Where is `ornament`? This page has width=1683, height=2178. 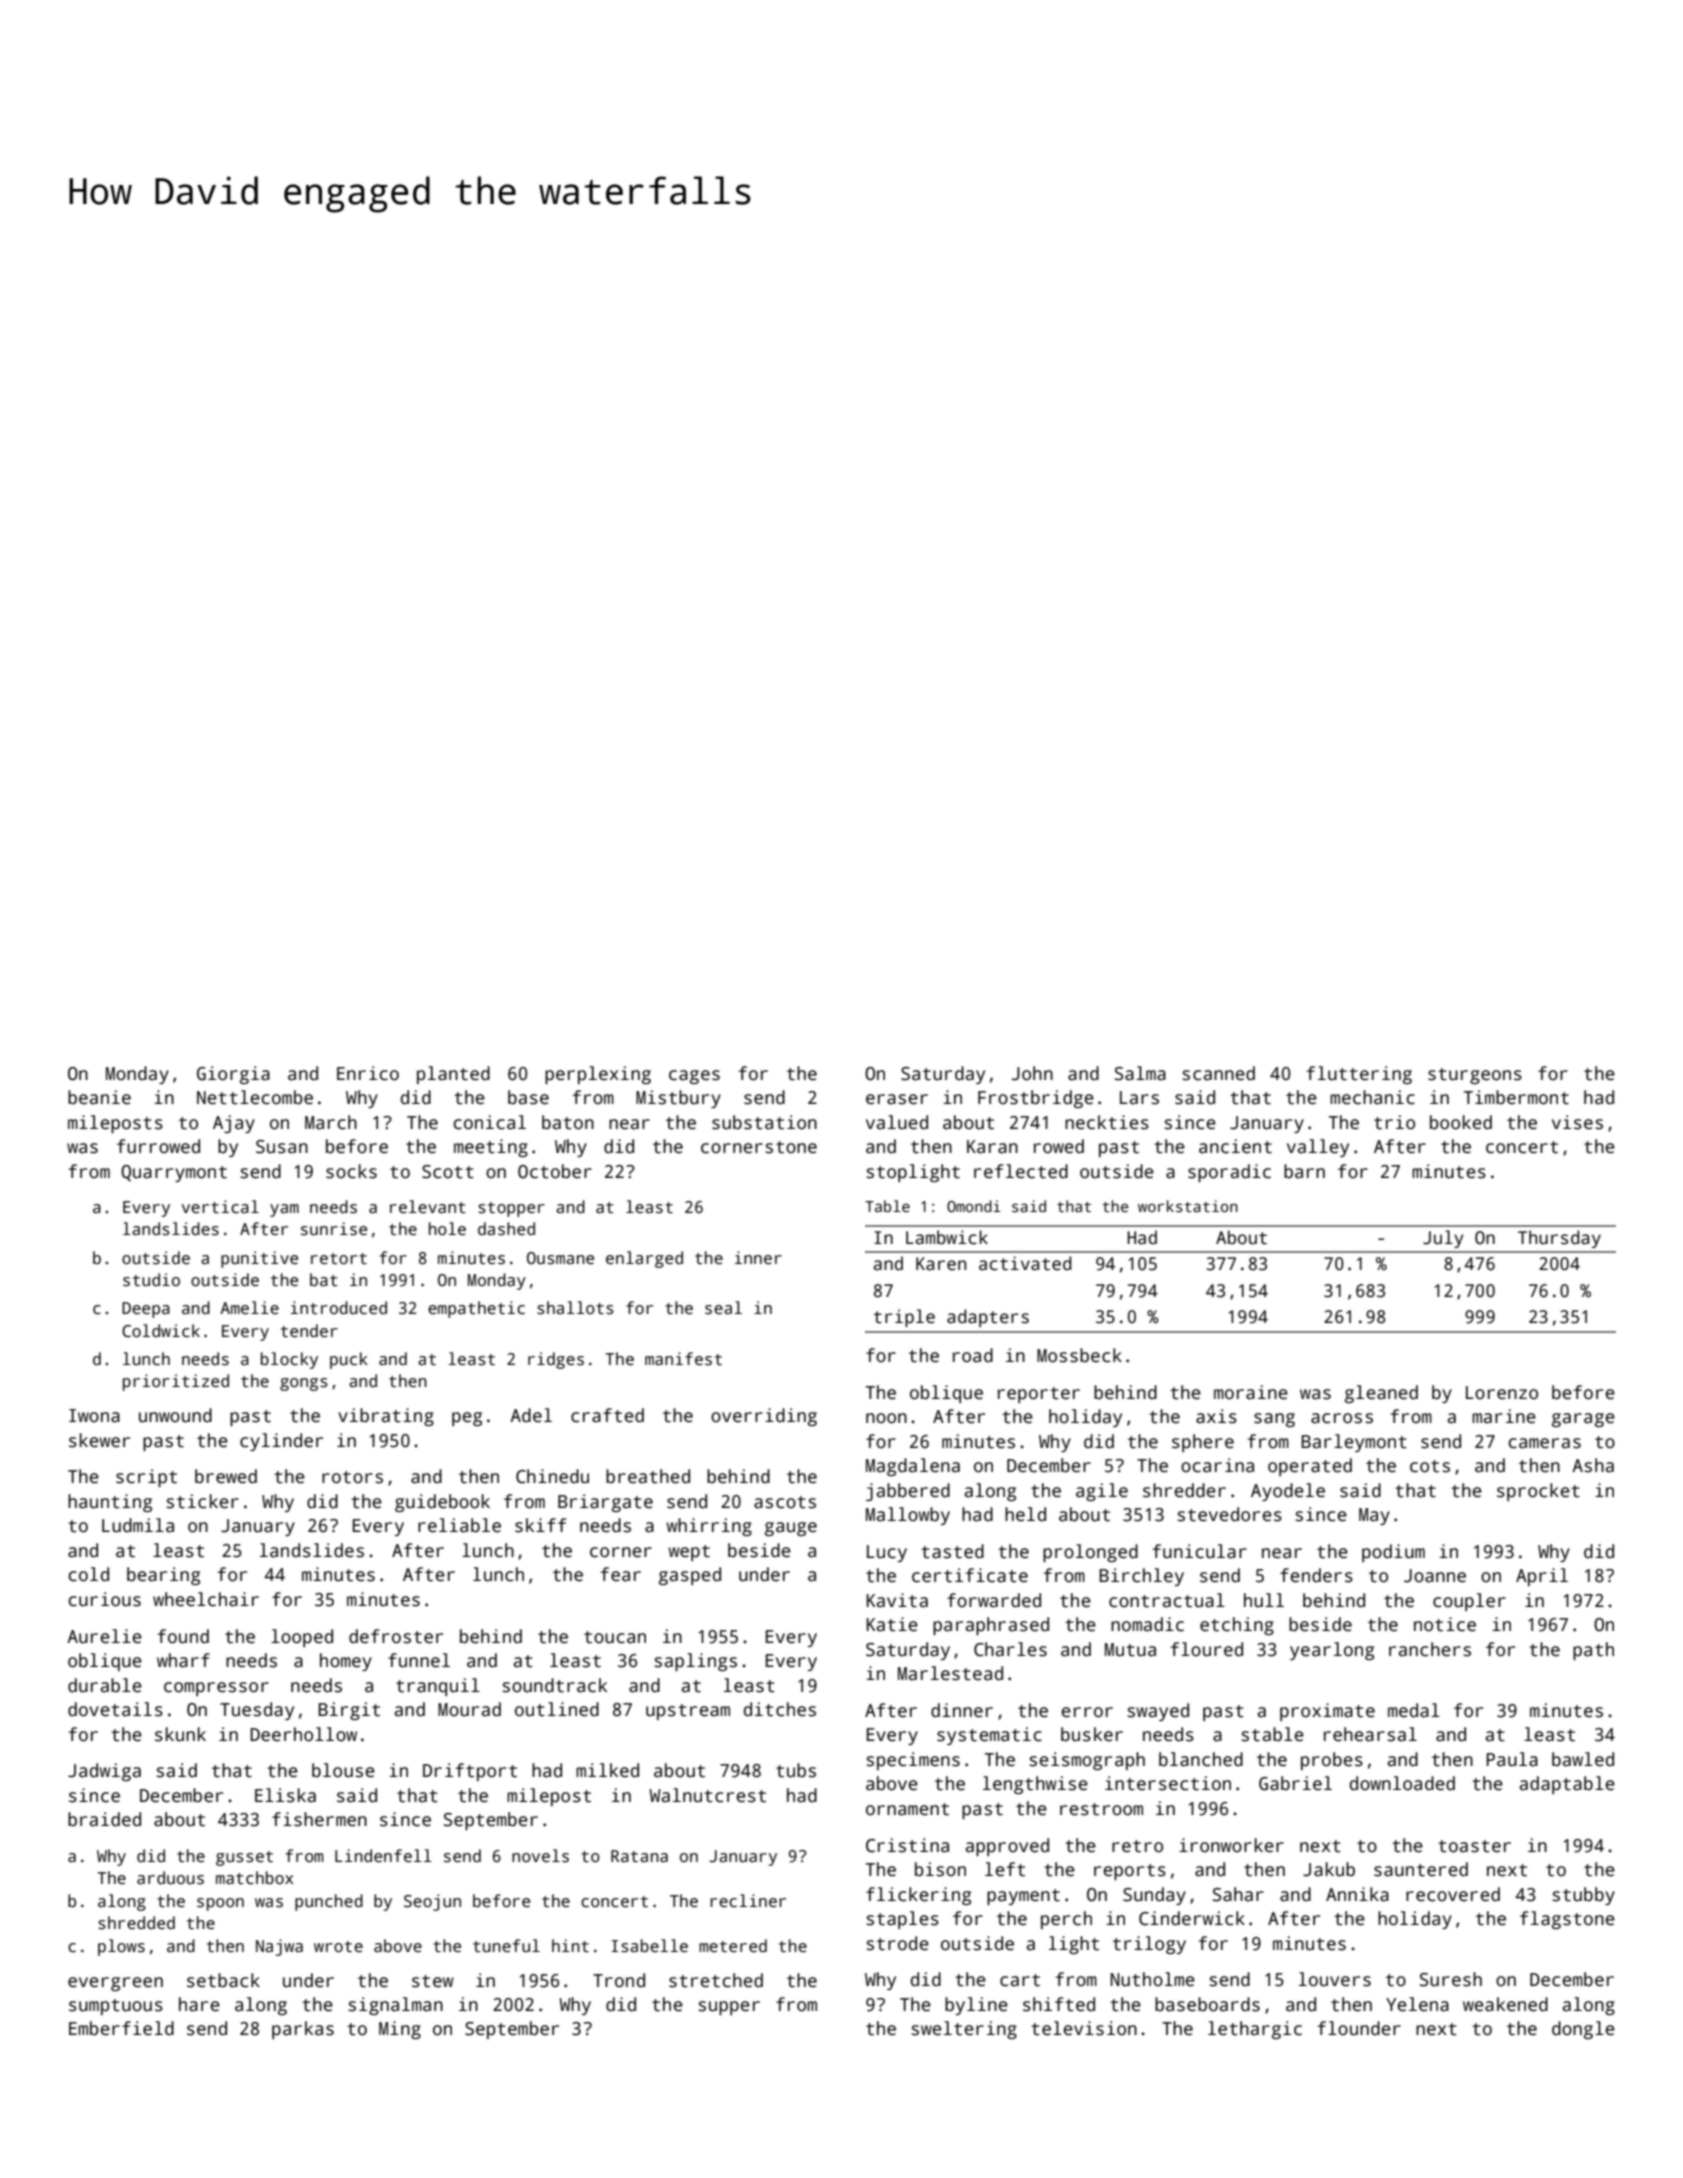
ornament is located at coordinates (907, 1809).
